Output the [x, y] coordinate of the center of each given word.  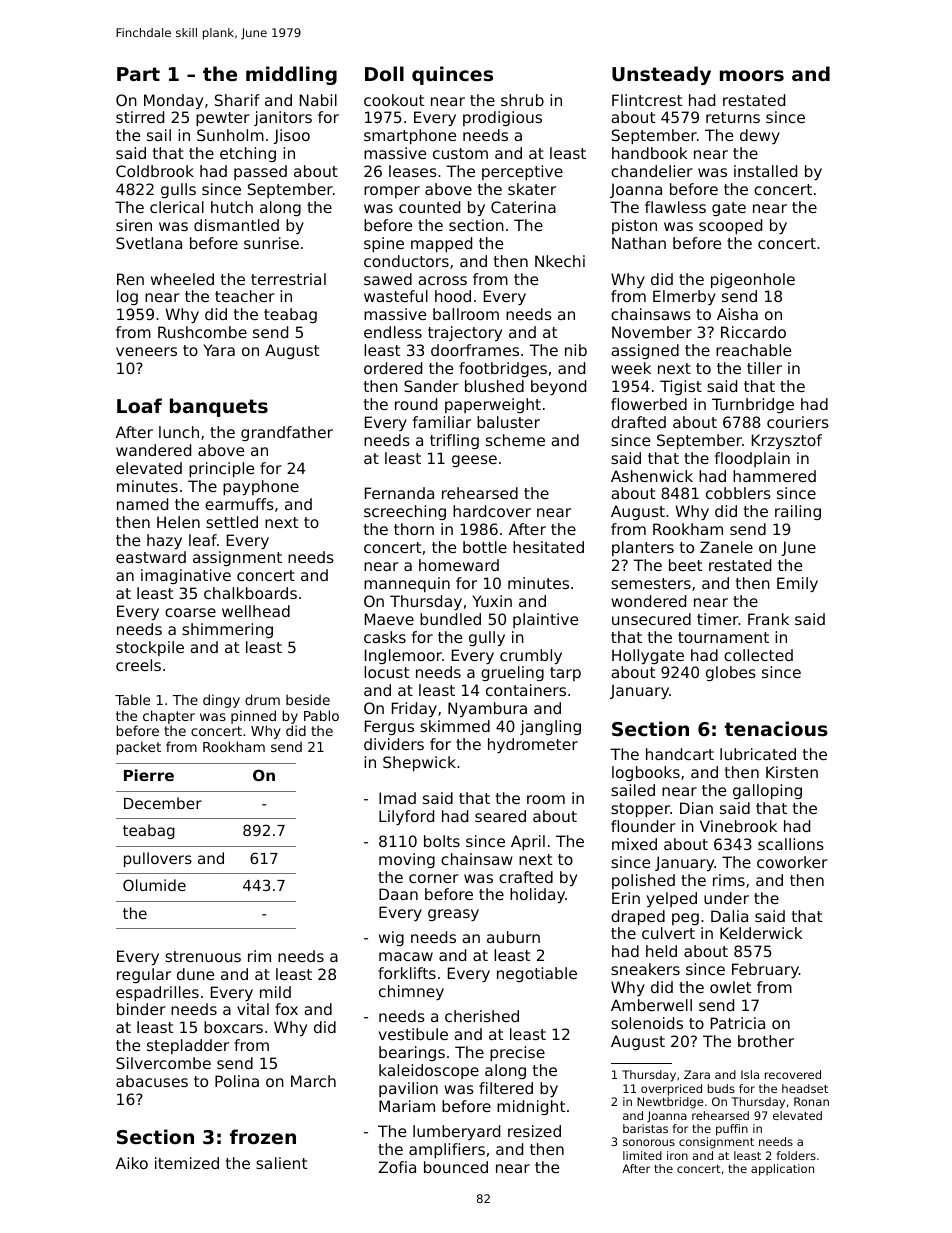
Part [138, 74]
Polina [237, 1081]
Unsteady [661, 75]
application [782, 1170]
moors [752, 75]
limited [642, 1155]
